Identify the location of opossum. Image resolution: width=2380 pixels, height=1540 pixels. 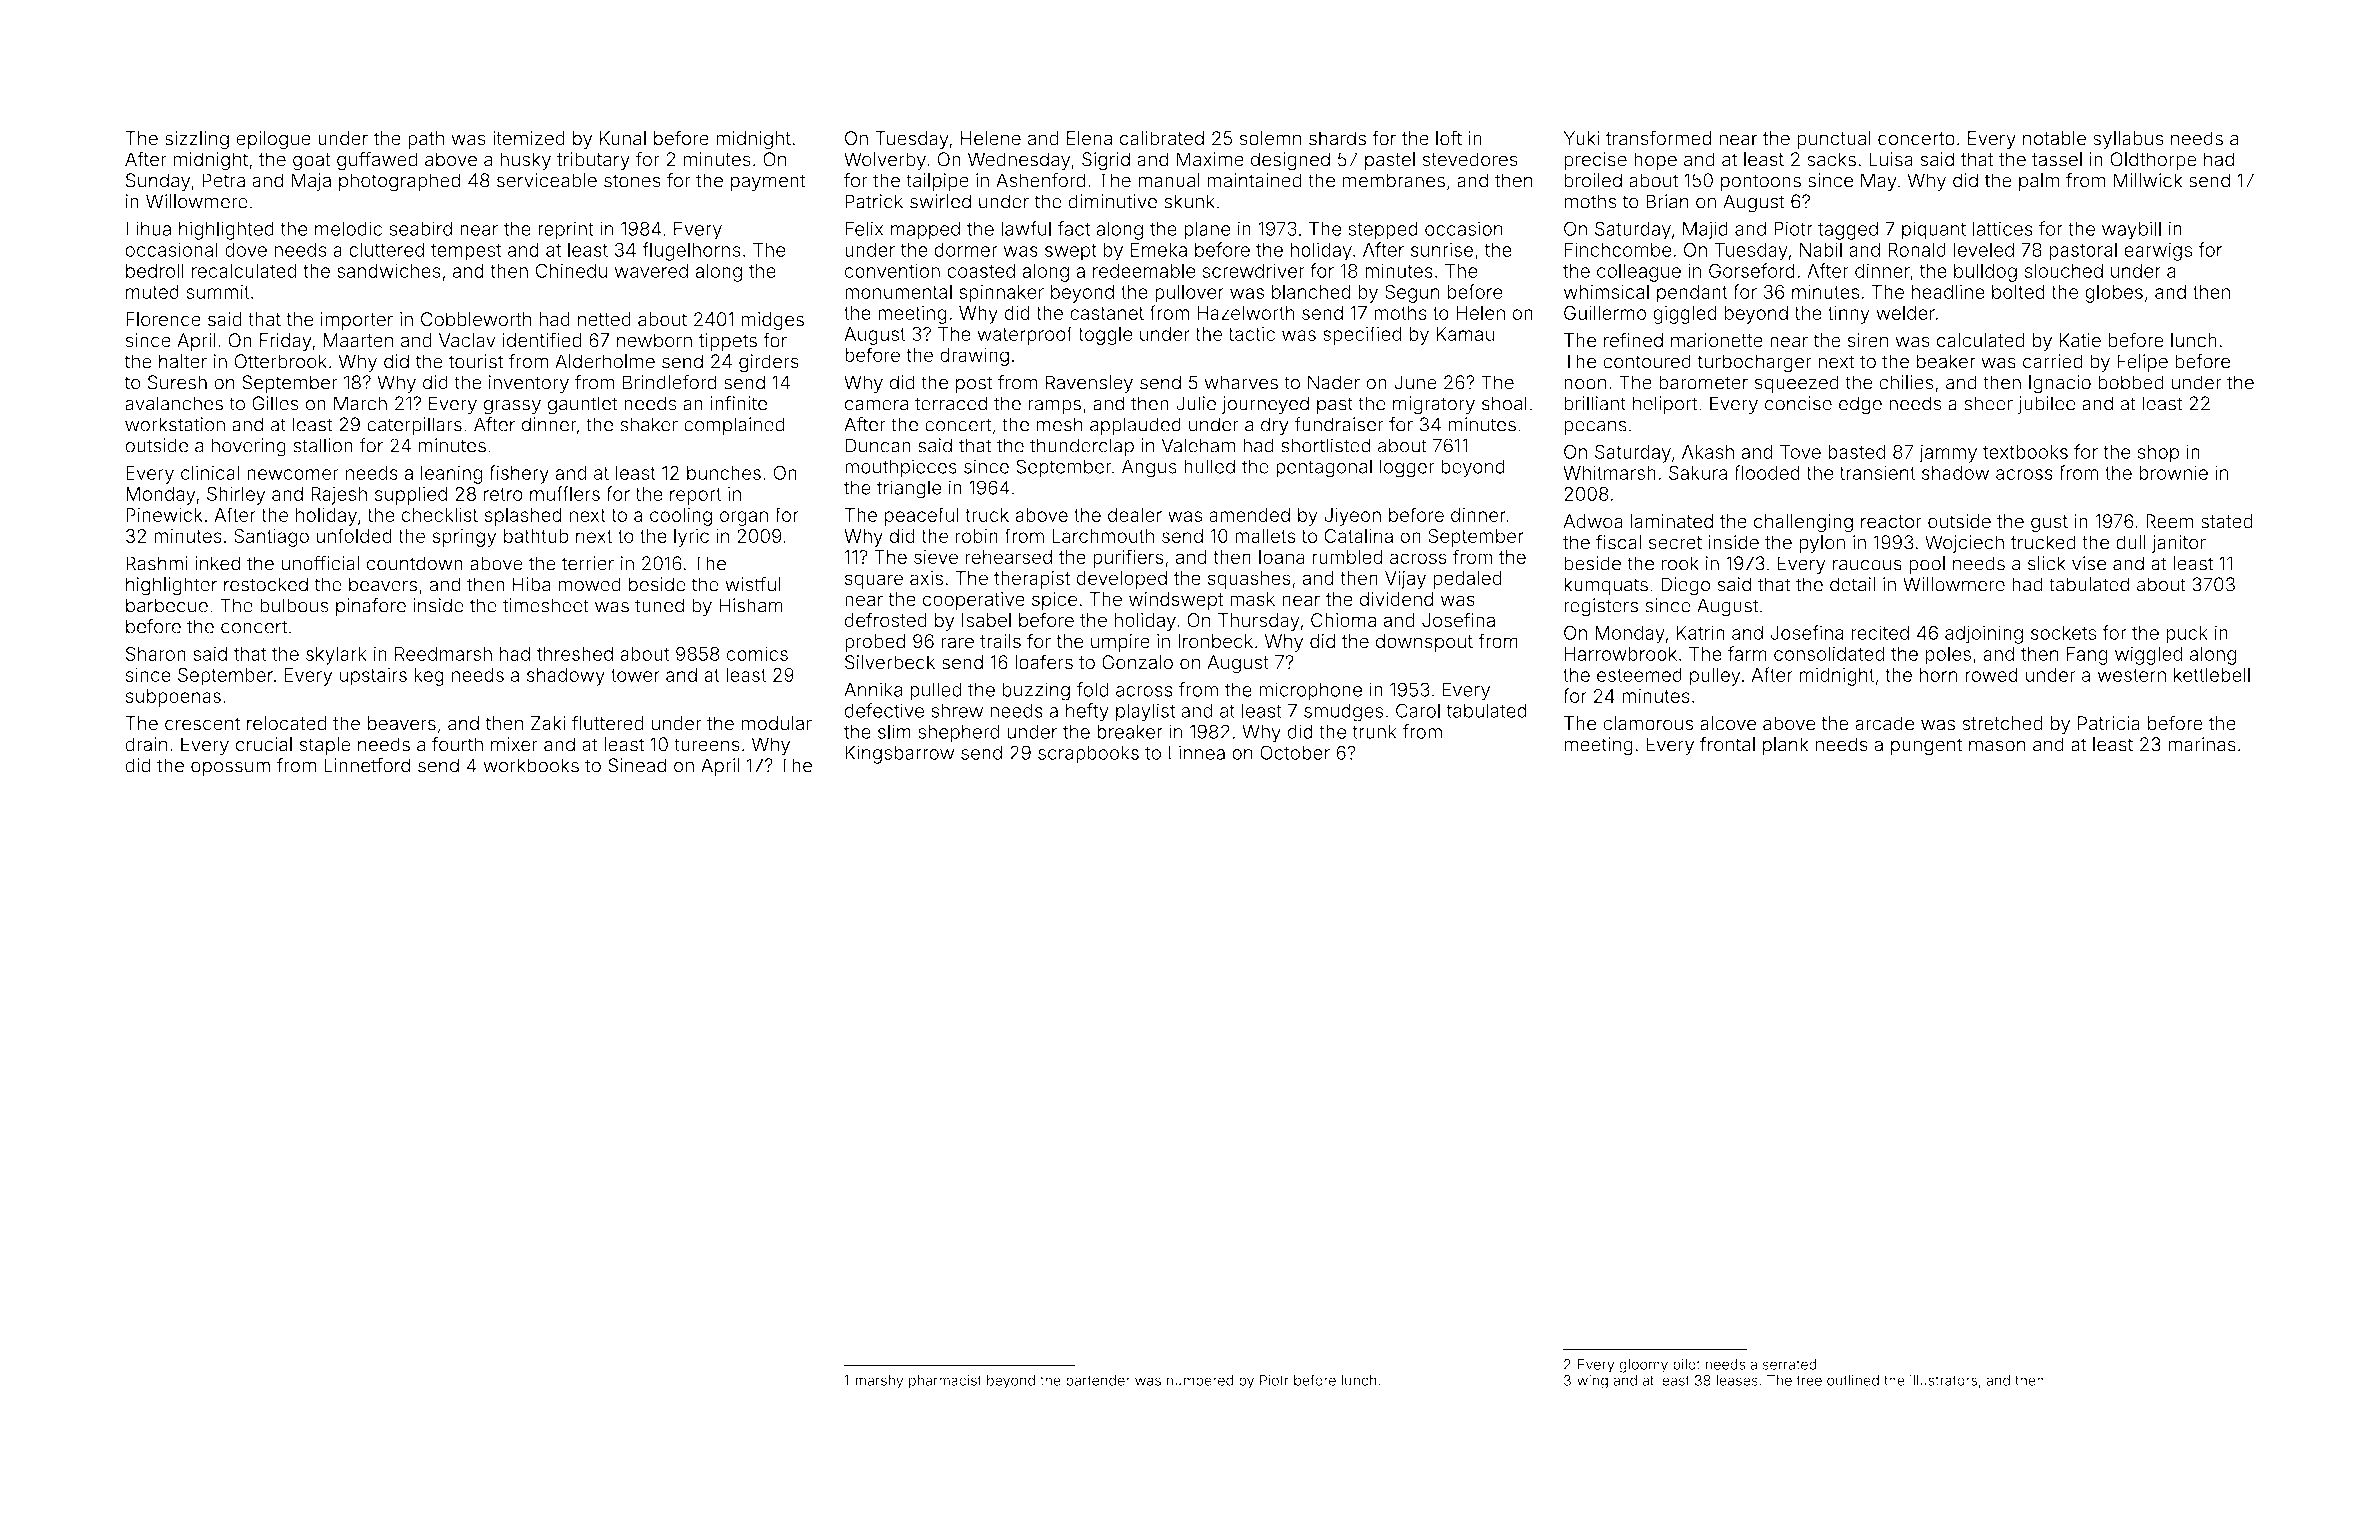
(230, 768).
